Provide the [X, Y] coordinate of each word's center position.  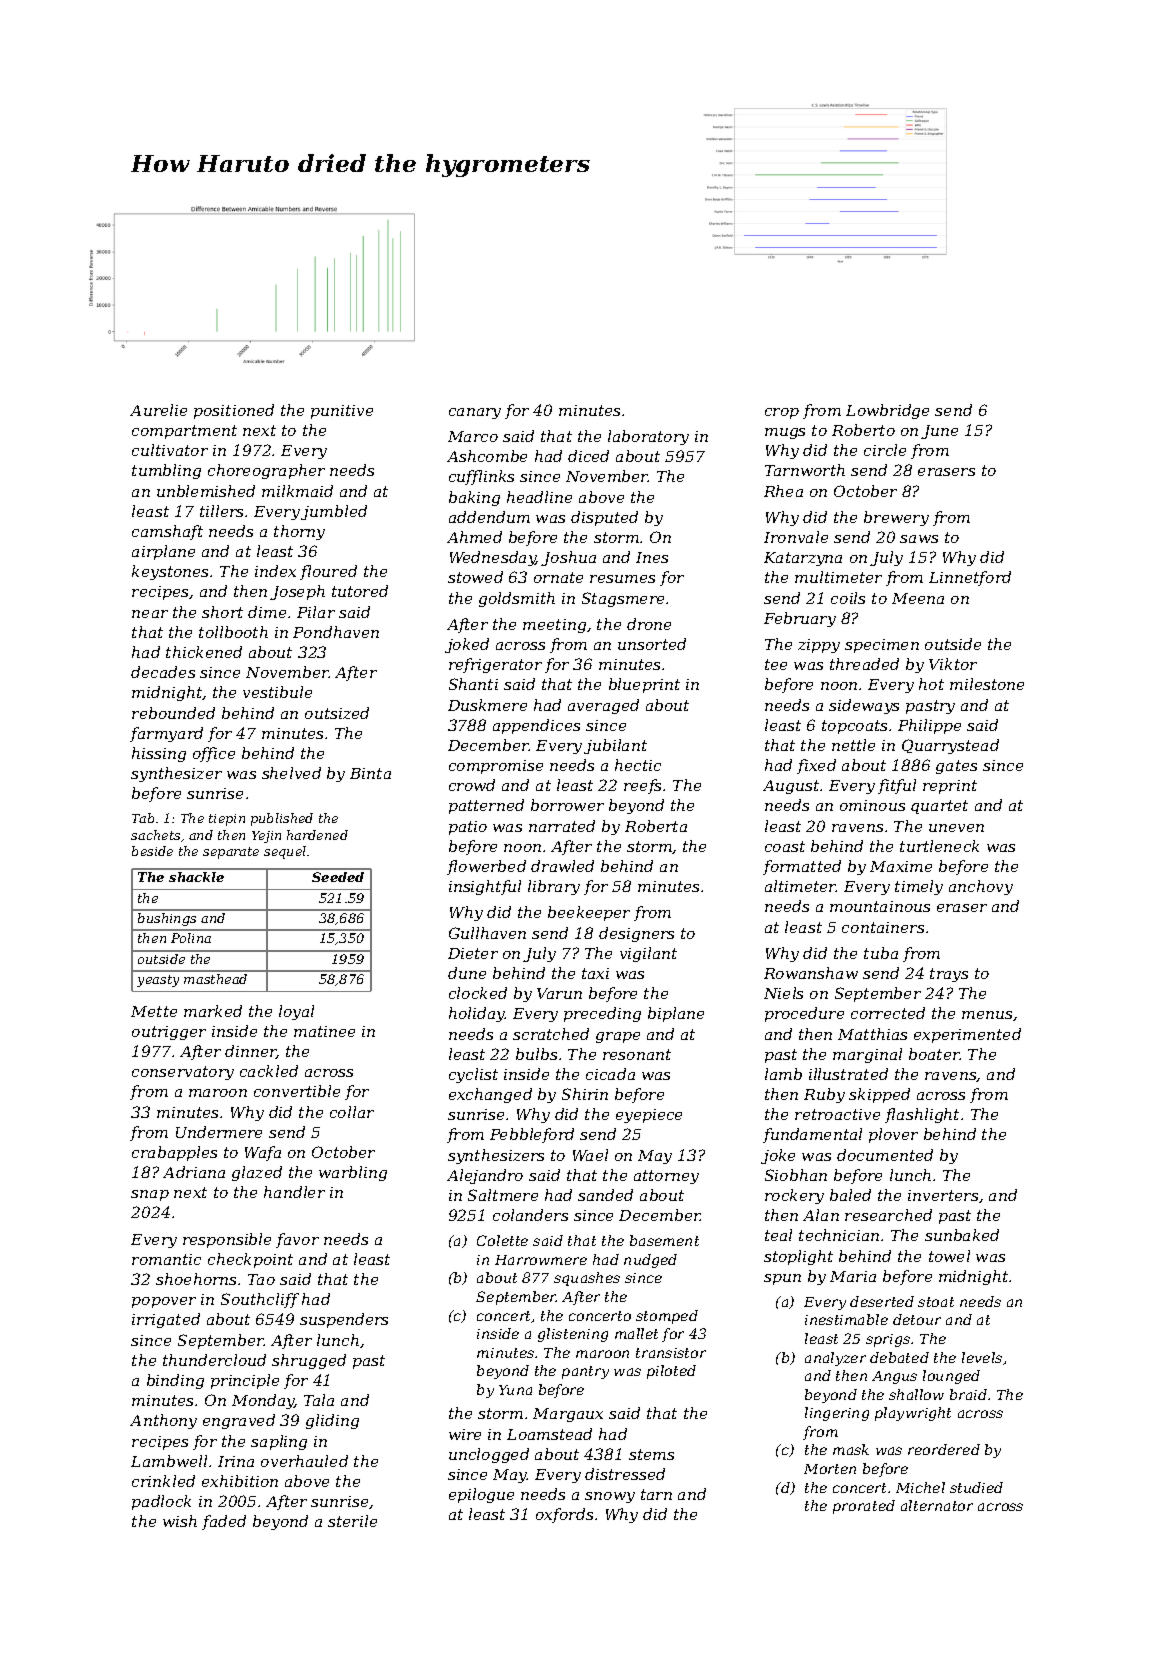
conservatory [183, 1073]
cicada [610, 1074]
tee [776, 664]
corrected [888, 1013]
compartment [184, 432]
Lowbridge [887, 411]
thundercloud [214, 1360]
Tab [143, 818]
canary [475, 413]
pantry [585, 1372]
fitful [897, 786]
